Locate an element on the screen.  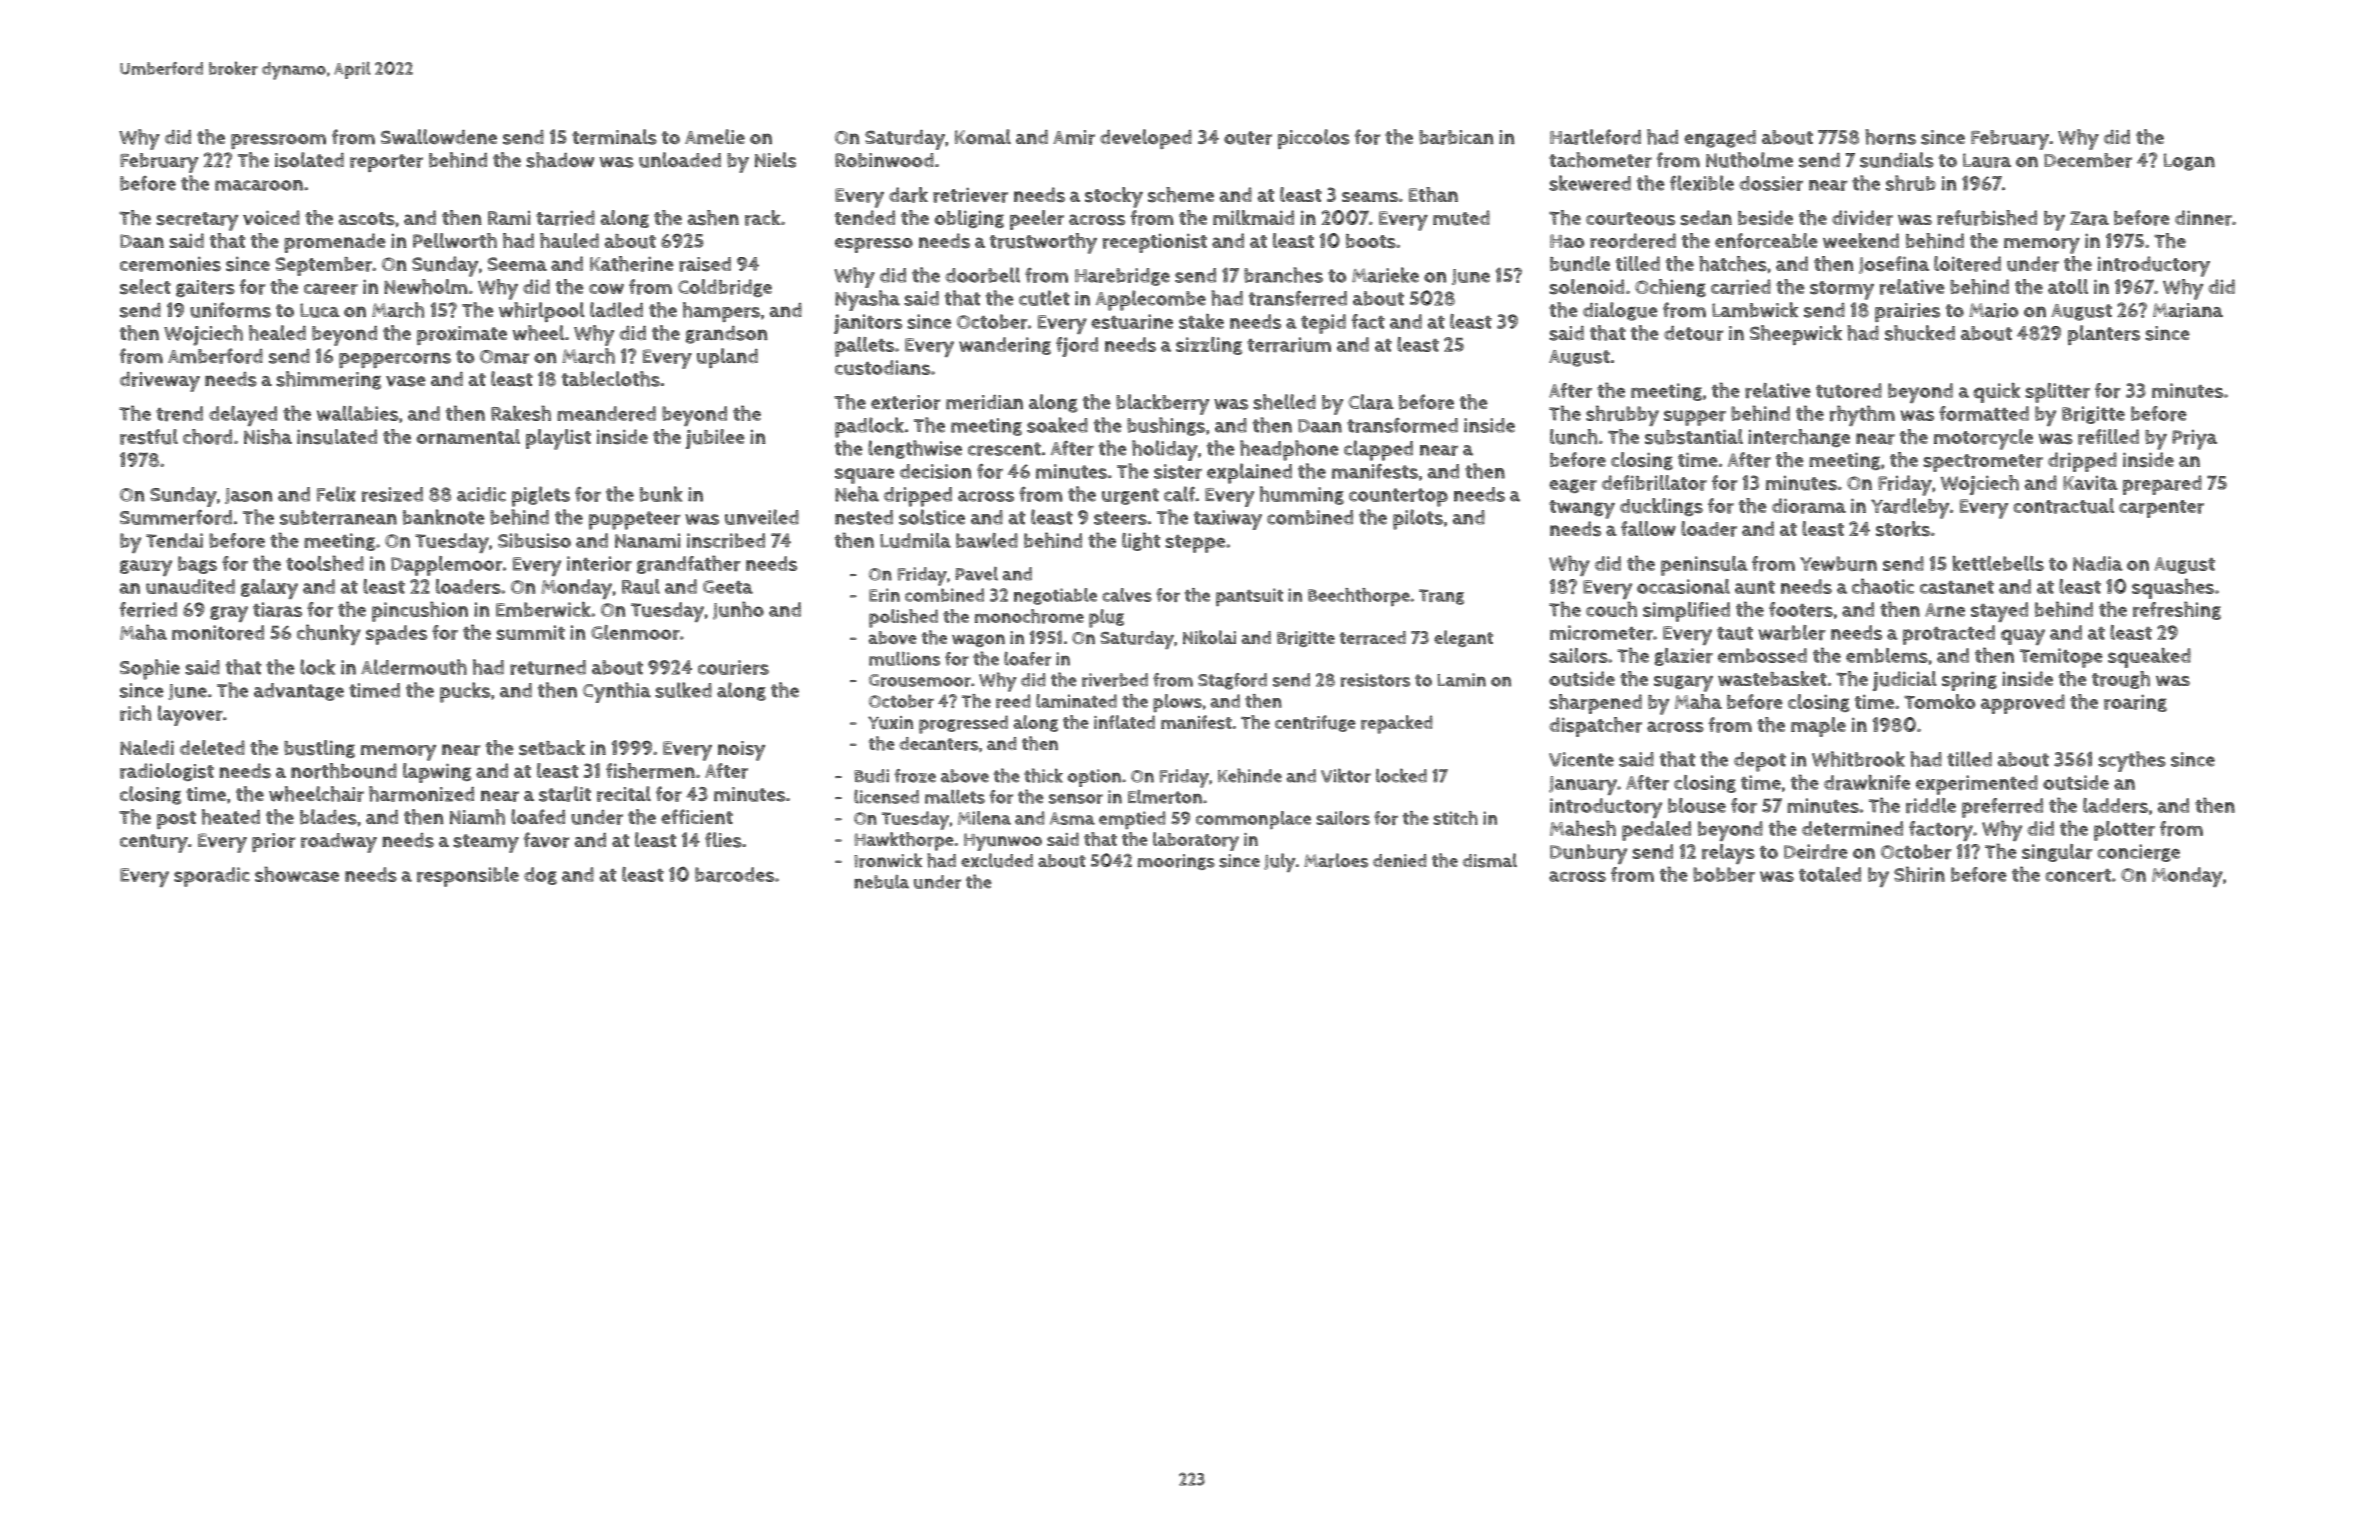
formatted is located at coordinates (1984, 413).
